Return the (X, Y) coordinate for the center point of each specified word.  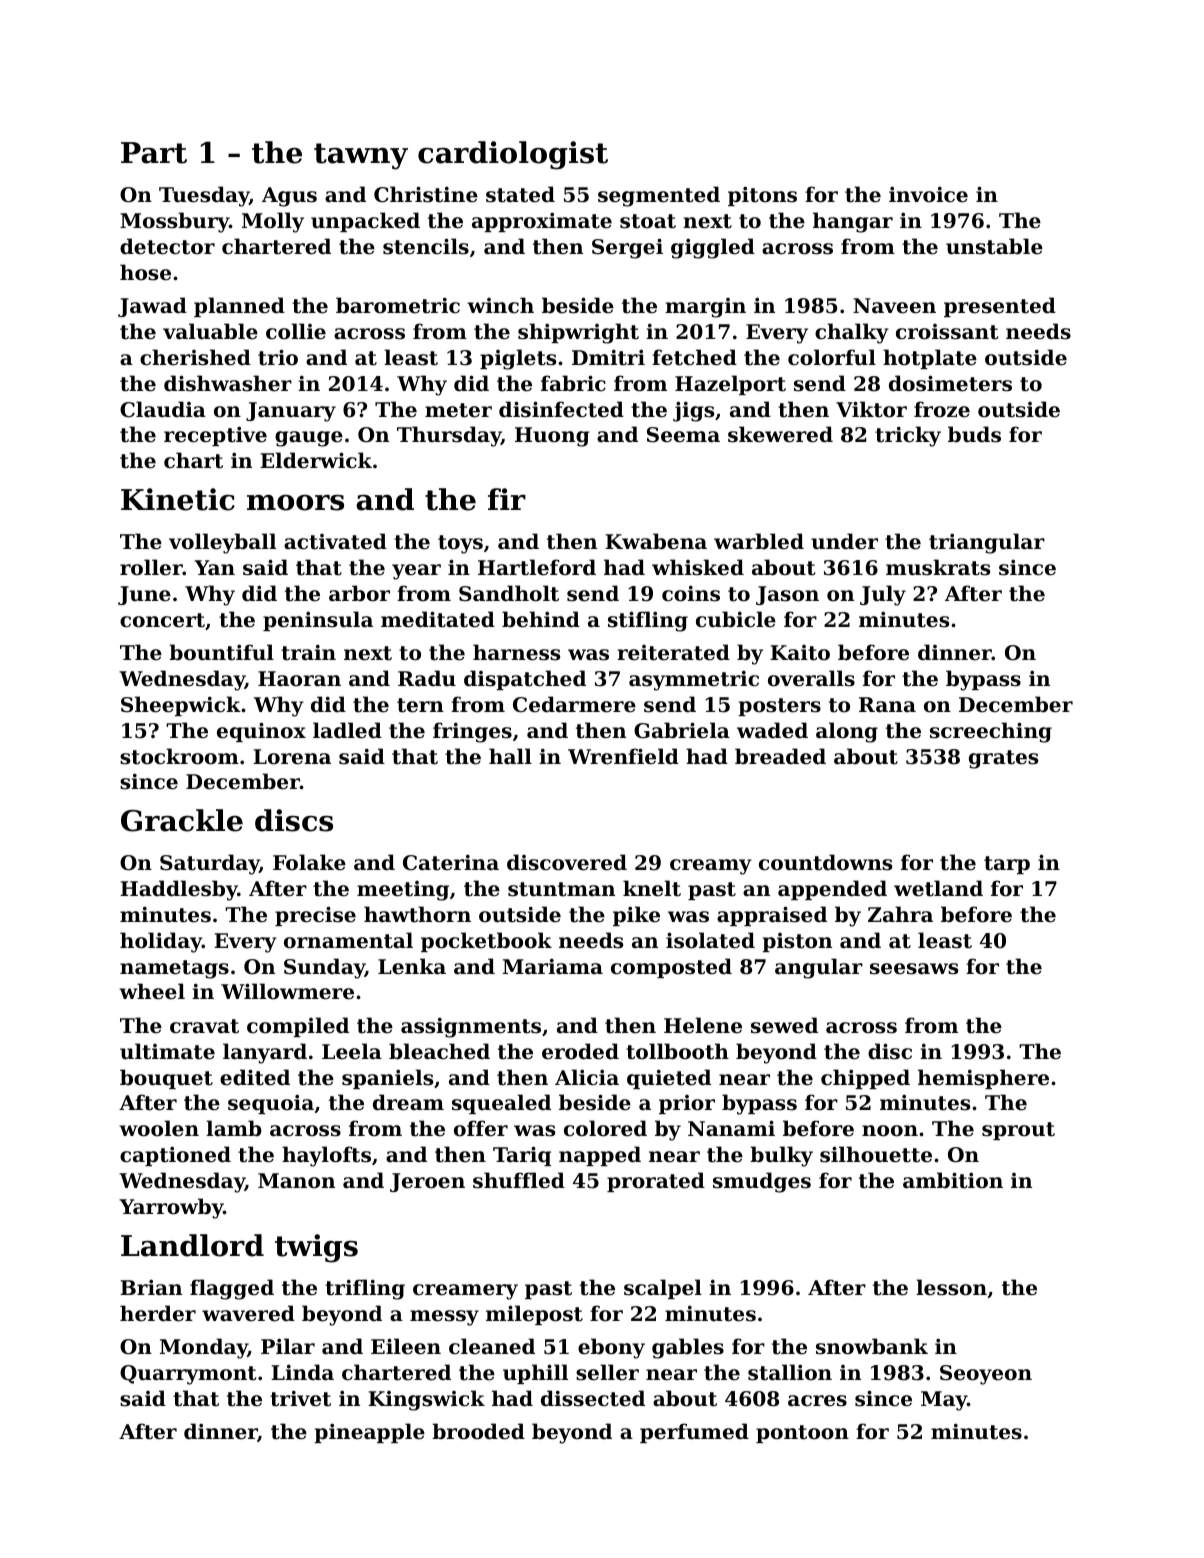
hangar (853, 222)
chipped (865, 1079)
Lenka (412, 966)
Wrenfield (623, 756)
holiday (161, 942)
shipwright (578, 333)
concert (162, 620)
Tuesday (204, 196)
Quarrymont (188, 1375)
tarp (1007, 865)
